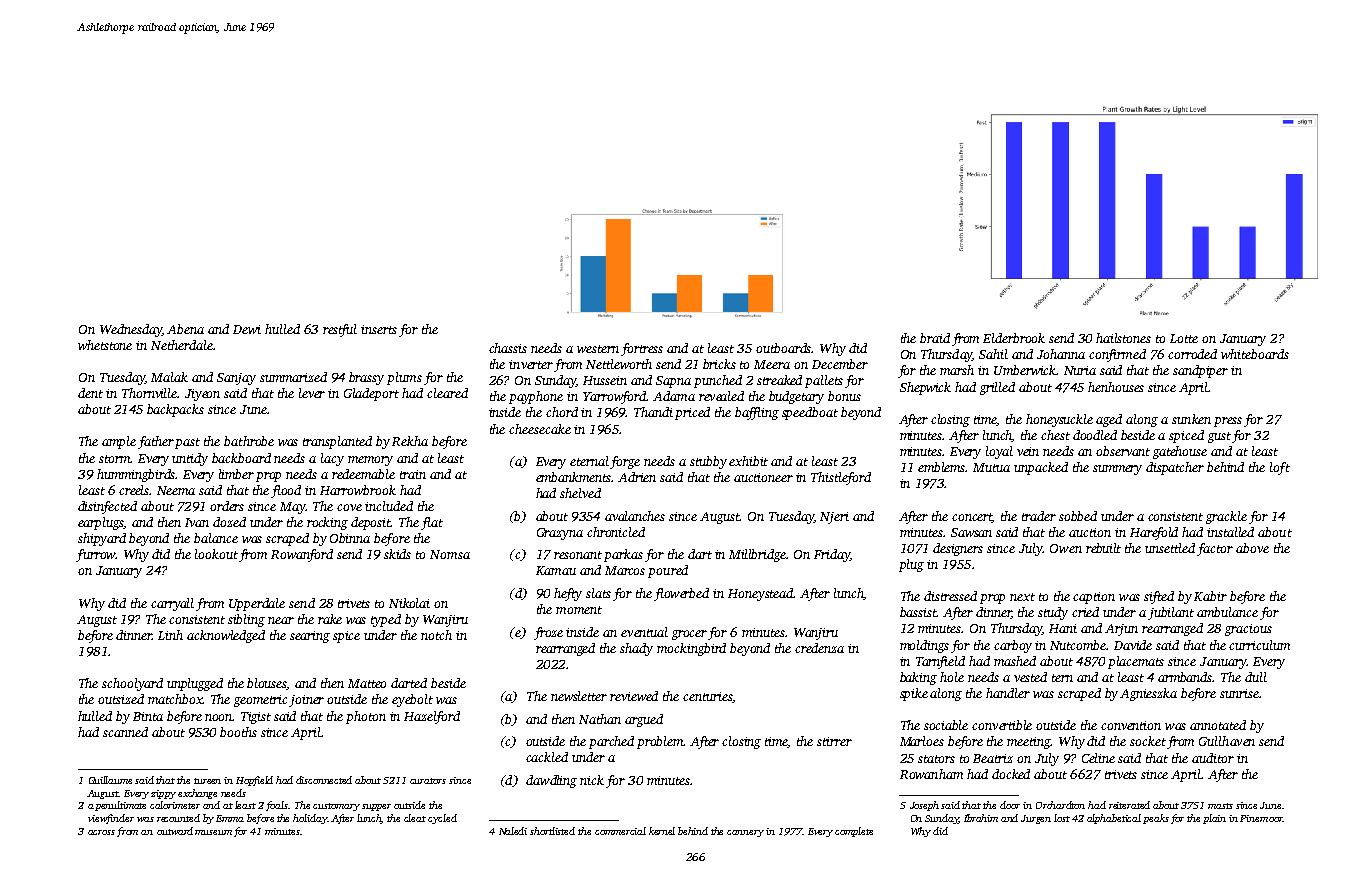  Describe the element at coordinates (350, 538) in the screenshot. I see `Obinna` at that location.
